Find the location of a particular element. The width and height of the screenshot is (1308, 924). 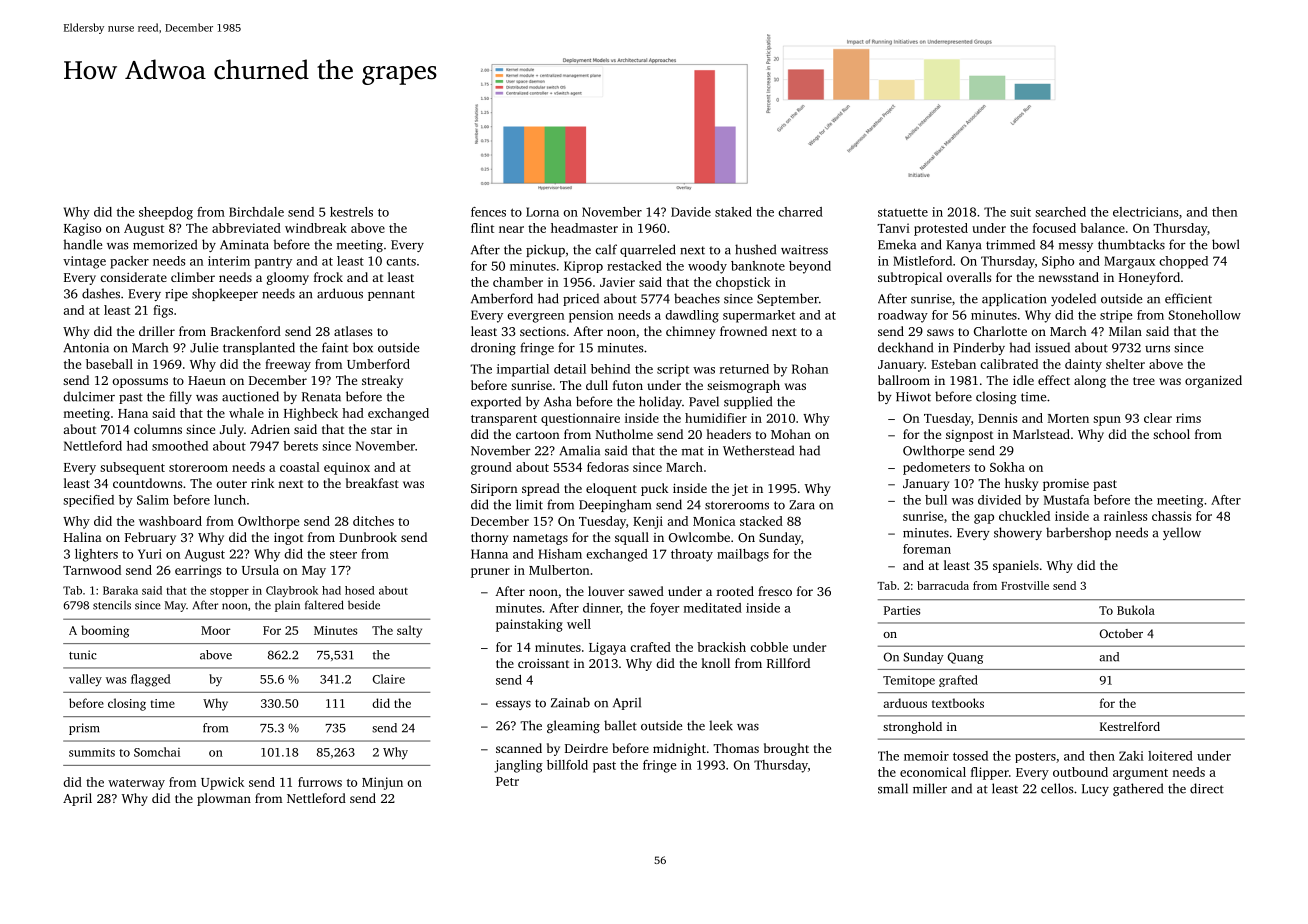

electricians is located at coordinates (1145, 212).
